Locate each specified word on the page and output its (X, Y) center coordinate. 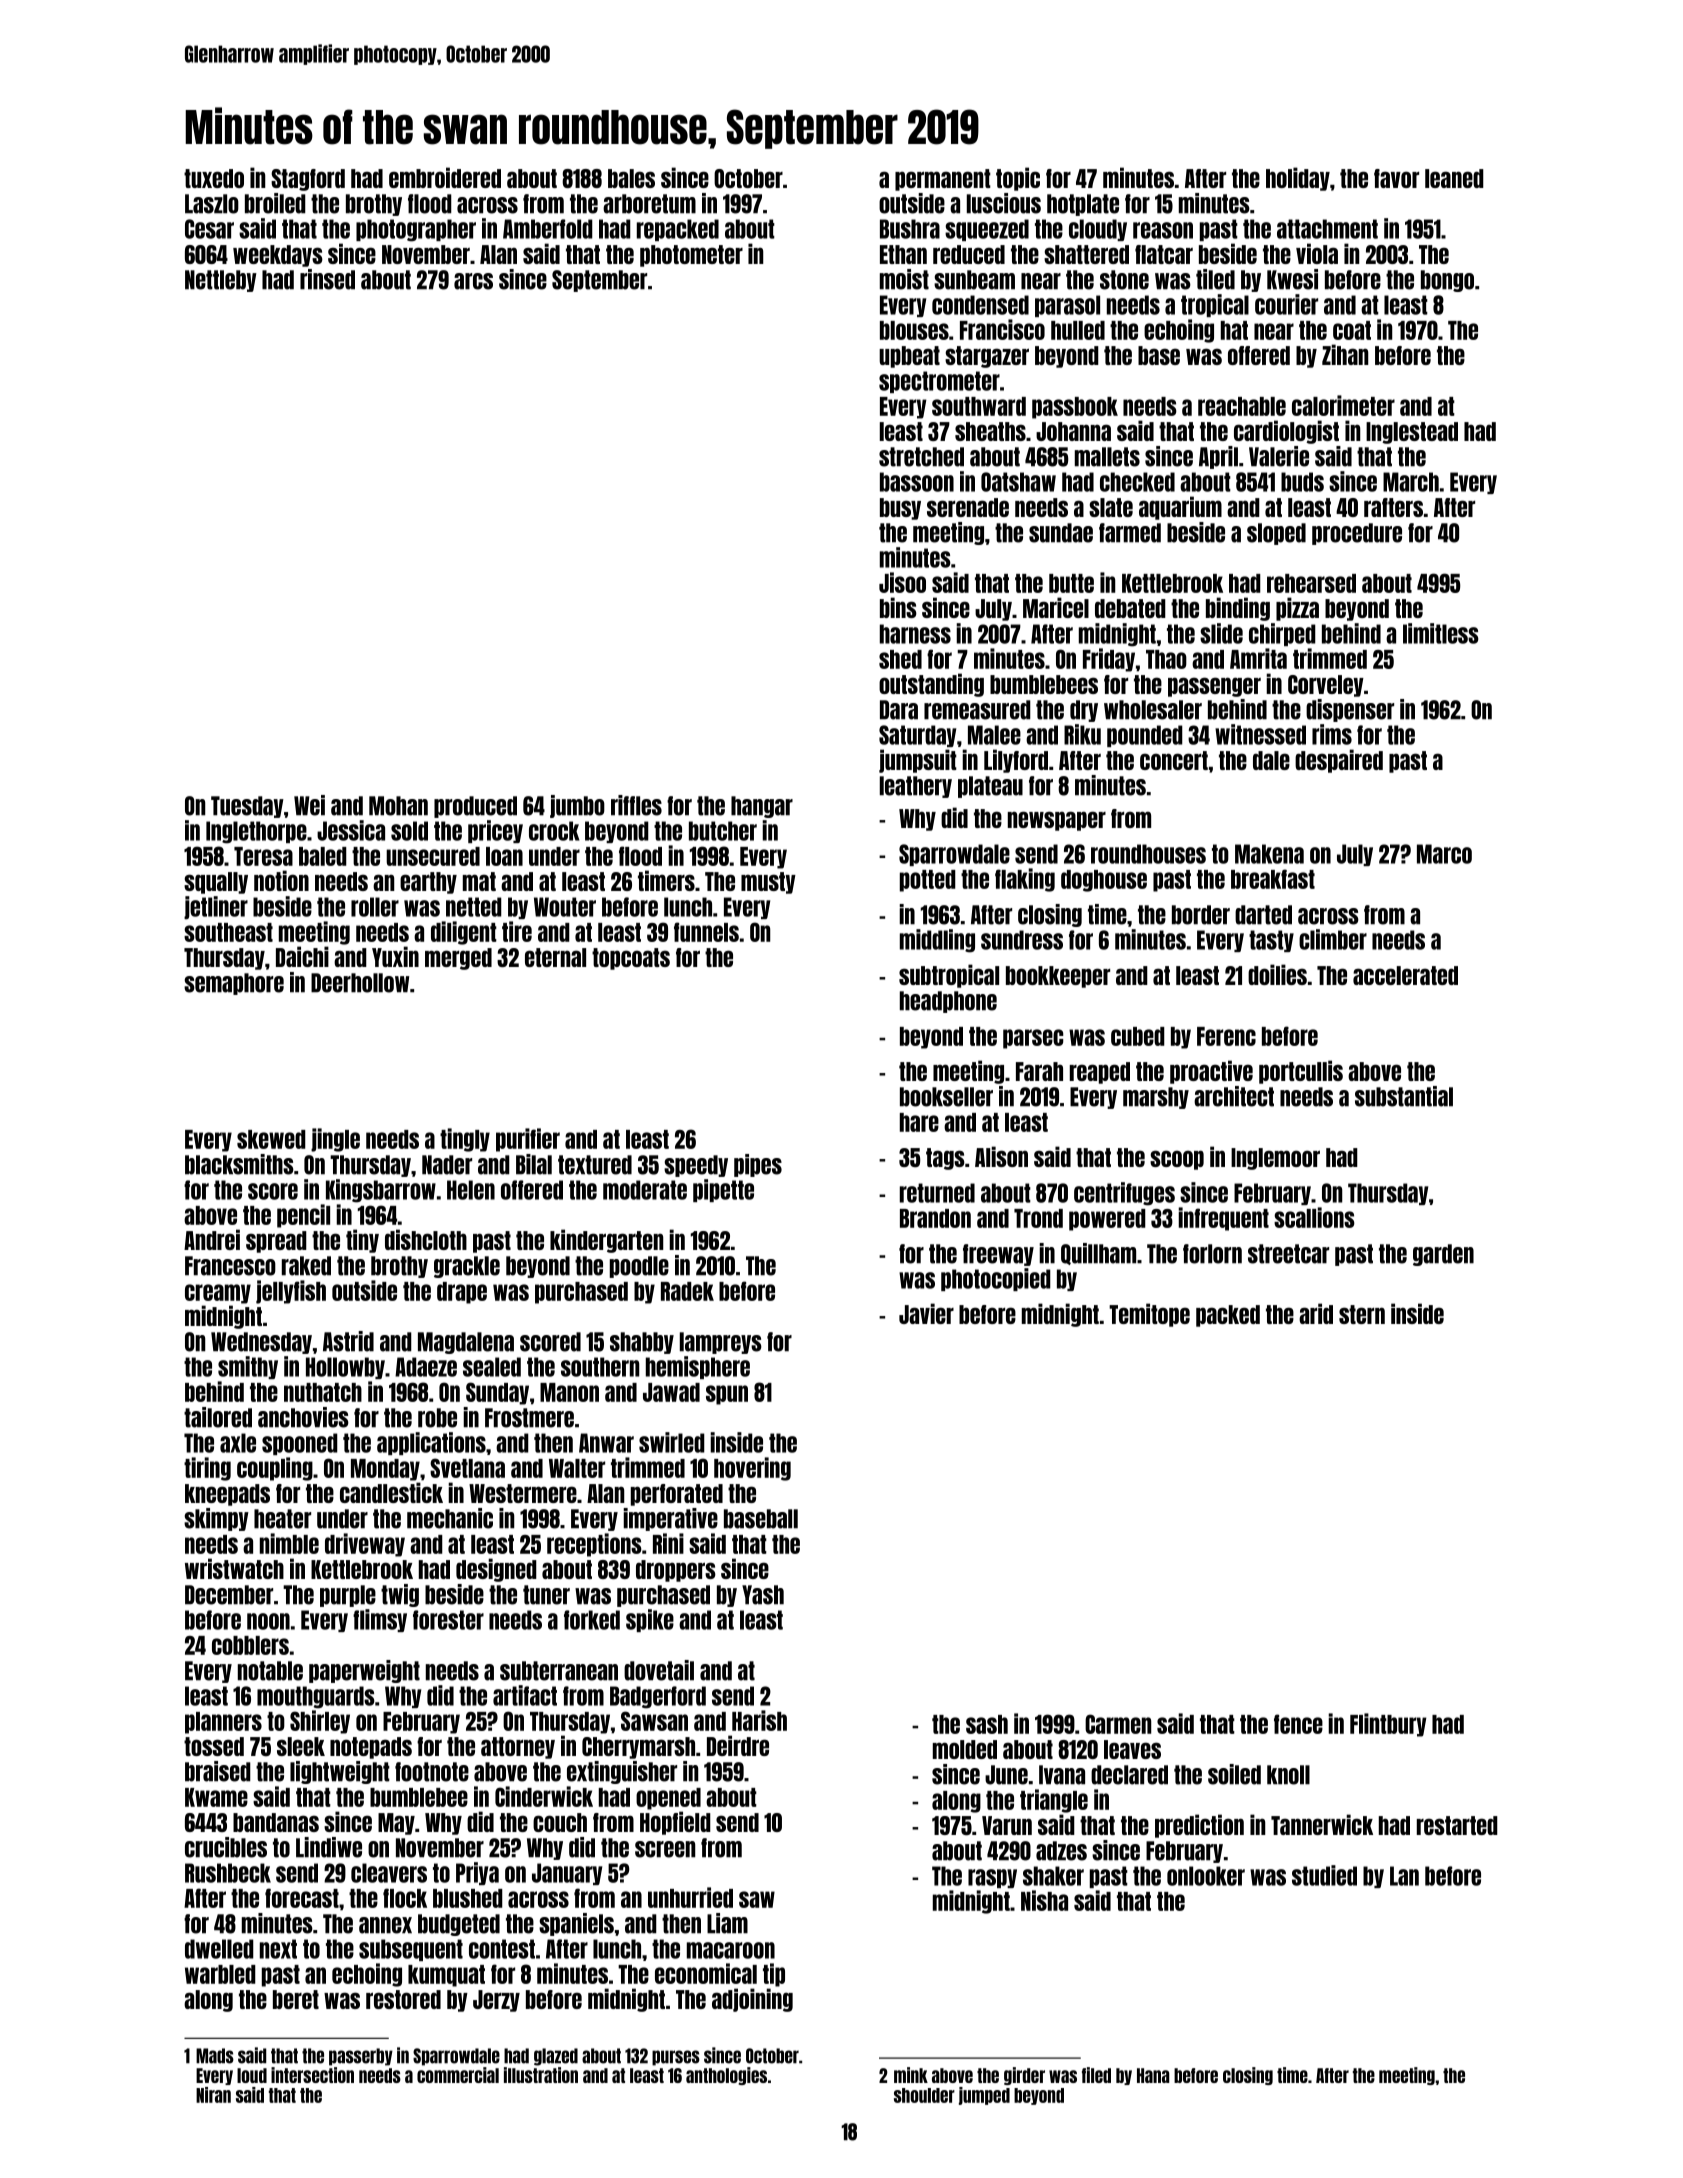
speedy (696, 1166)
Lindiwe (329, 1847)
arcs (473, 281)
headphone (948, 1002)
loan (504, 856)
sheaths (990, 431)
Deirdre (738, 1745)
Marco (1444, 854)
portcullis (1301, 1072)
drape (462, 1293)
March (1411, 482)
